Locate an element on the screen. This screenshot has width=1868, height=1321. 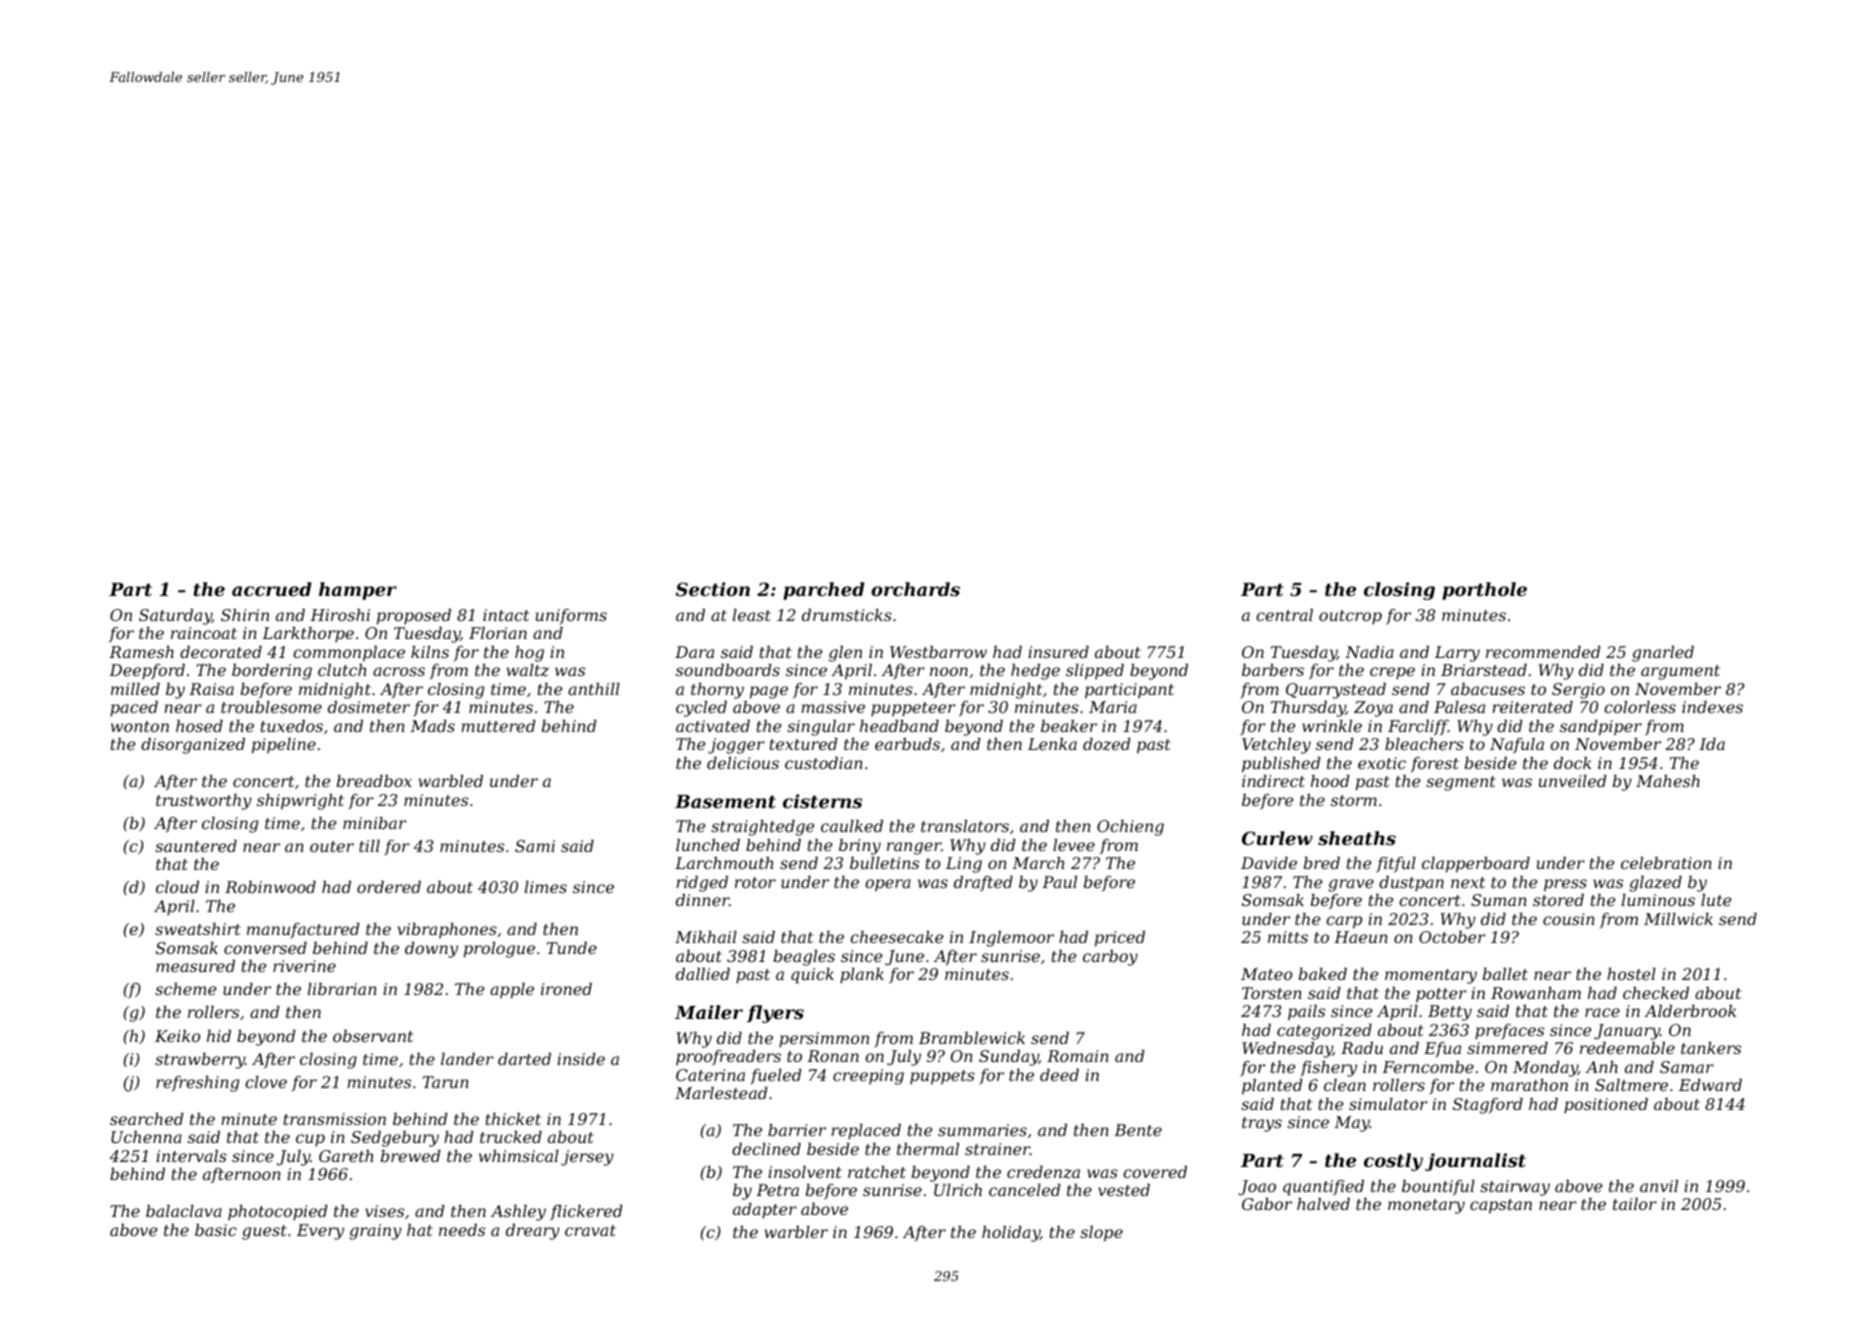
orchards is located at coordinates (915, 589).
